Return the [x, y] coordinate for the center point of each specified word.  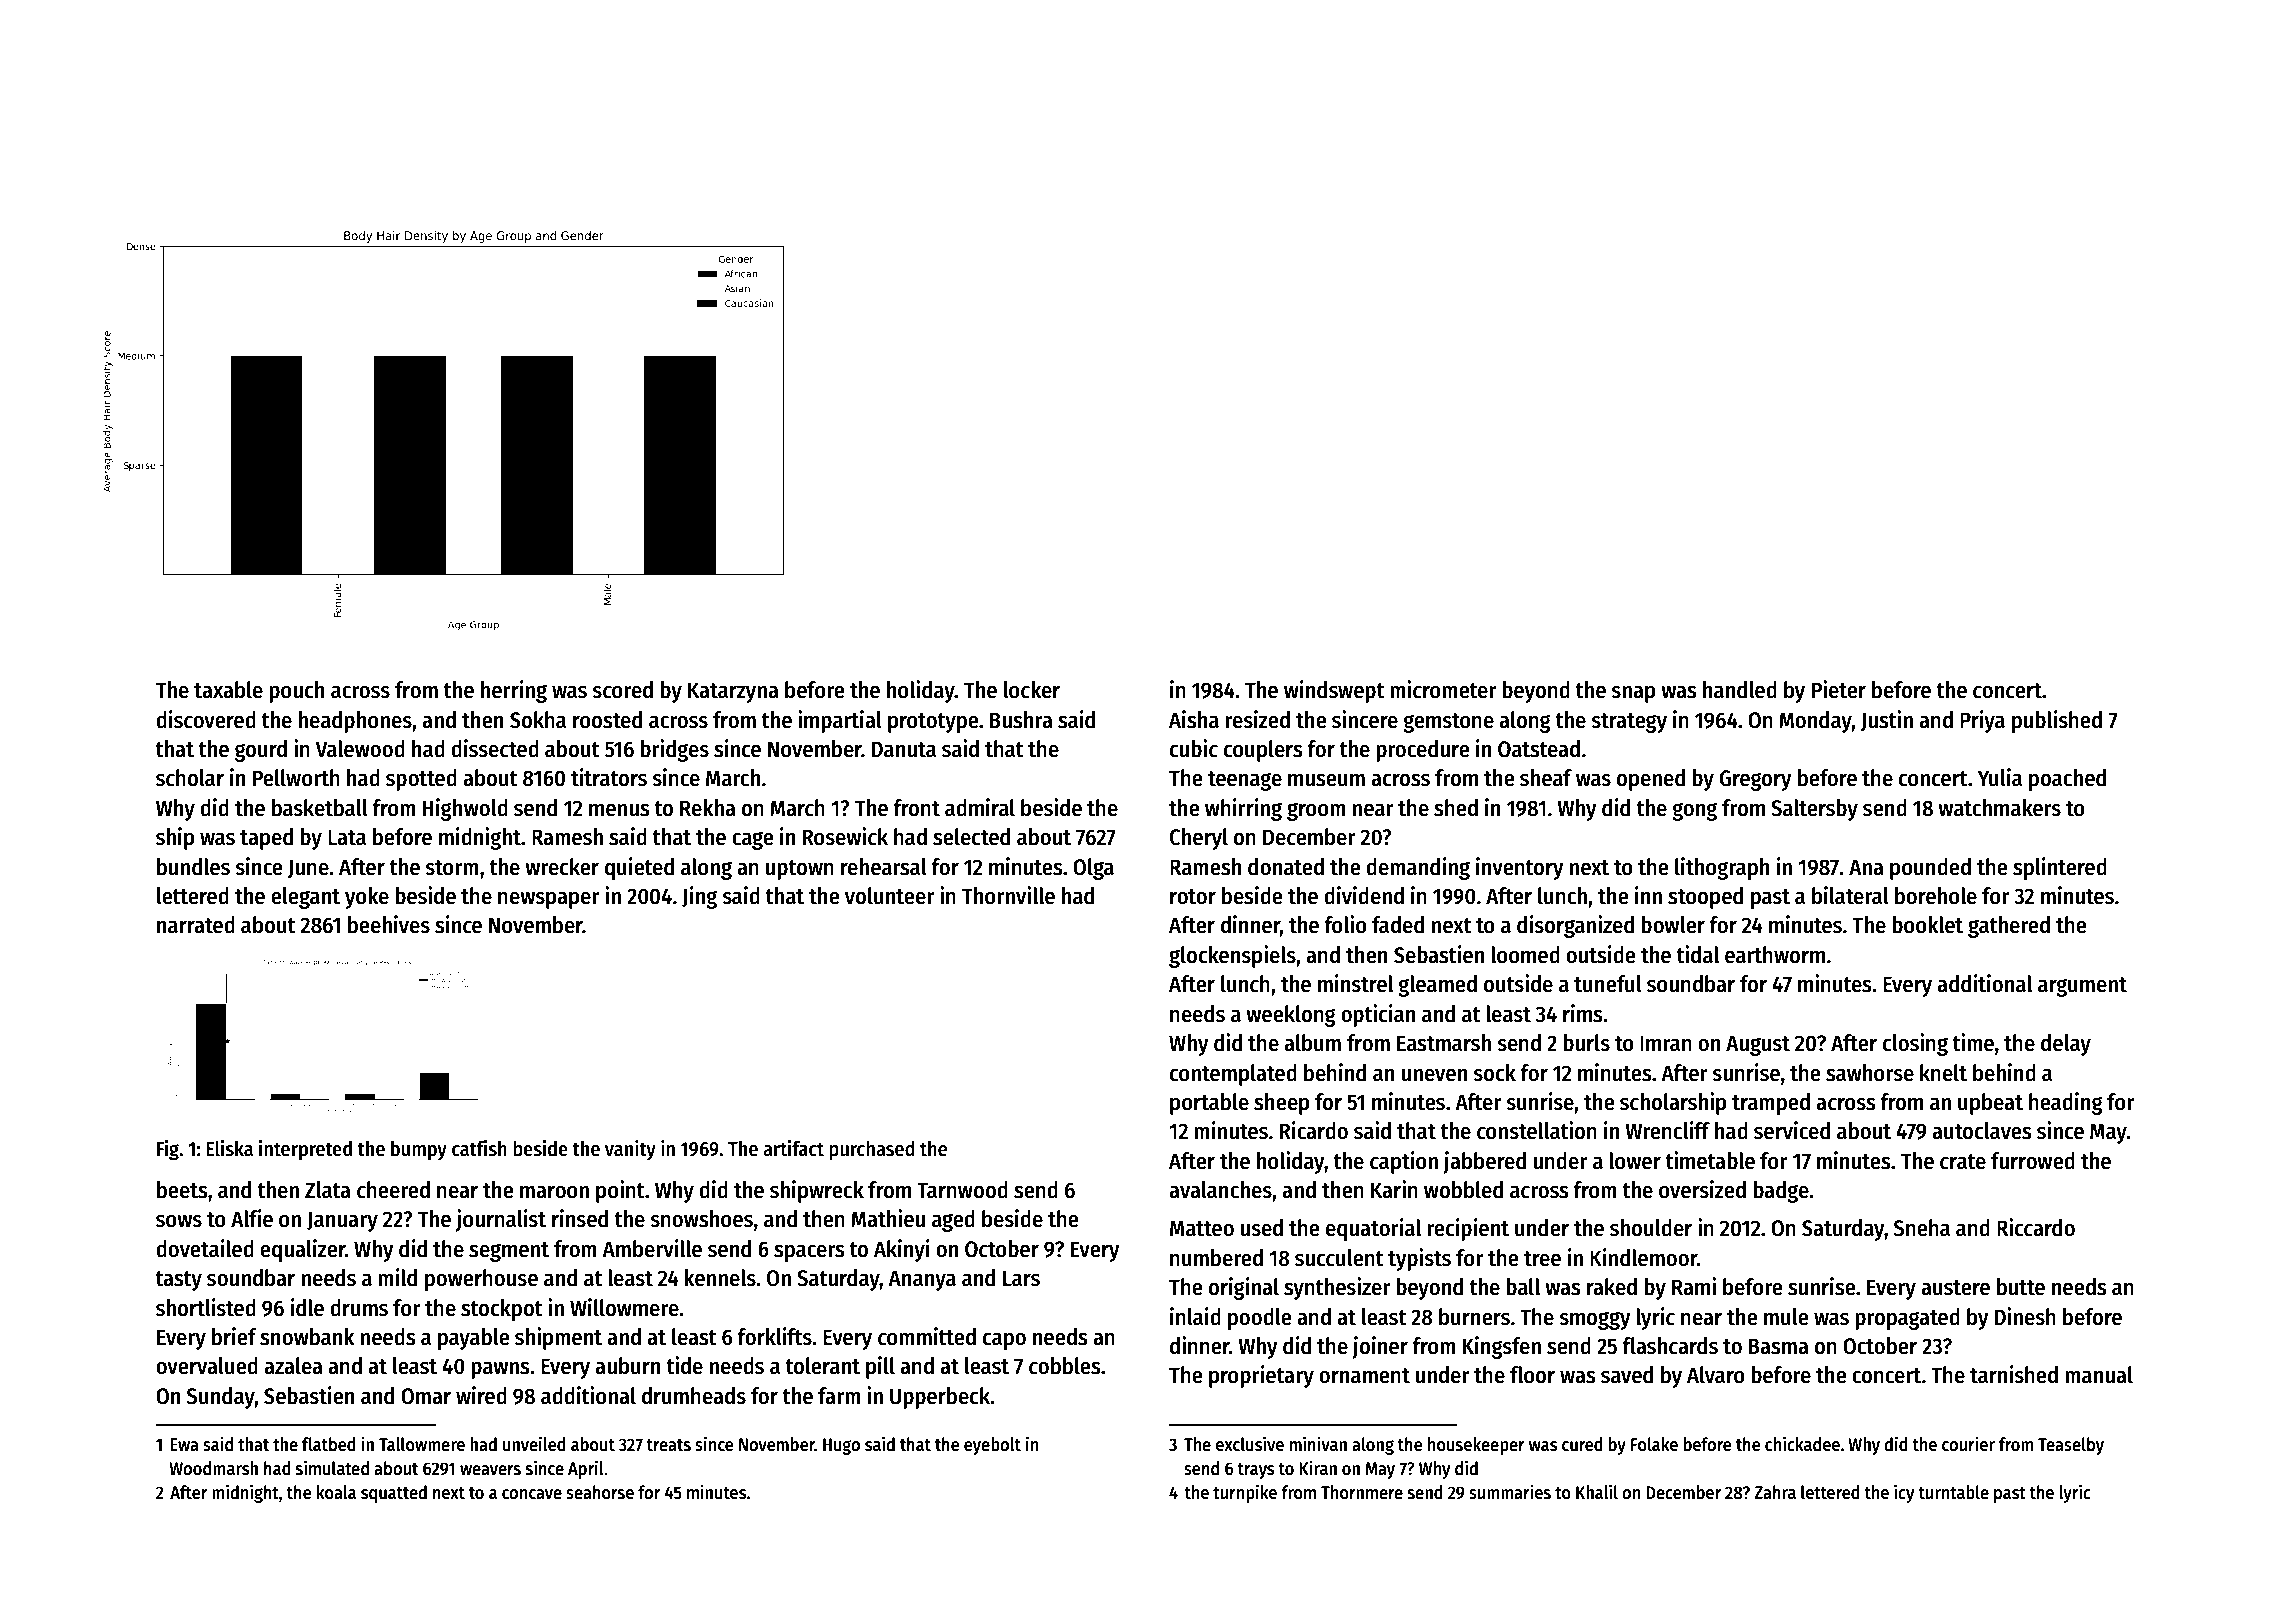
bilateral [1850, 895]
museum [1326, 780]
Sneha [1922, 1228]
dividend [1364, 895]
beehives [389, 924]
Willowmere [624, 1307]
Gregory [1756, 780]
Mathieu [888, 1218]
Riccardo [2036, 1227]
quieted [639, 868]
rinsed [580, 1218]
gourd [261, 751]
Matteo [1202, 1228]
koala [336, 1492]
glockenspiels [1232, 956]
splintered [2060, 868]
